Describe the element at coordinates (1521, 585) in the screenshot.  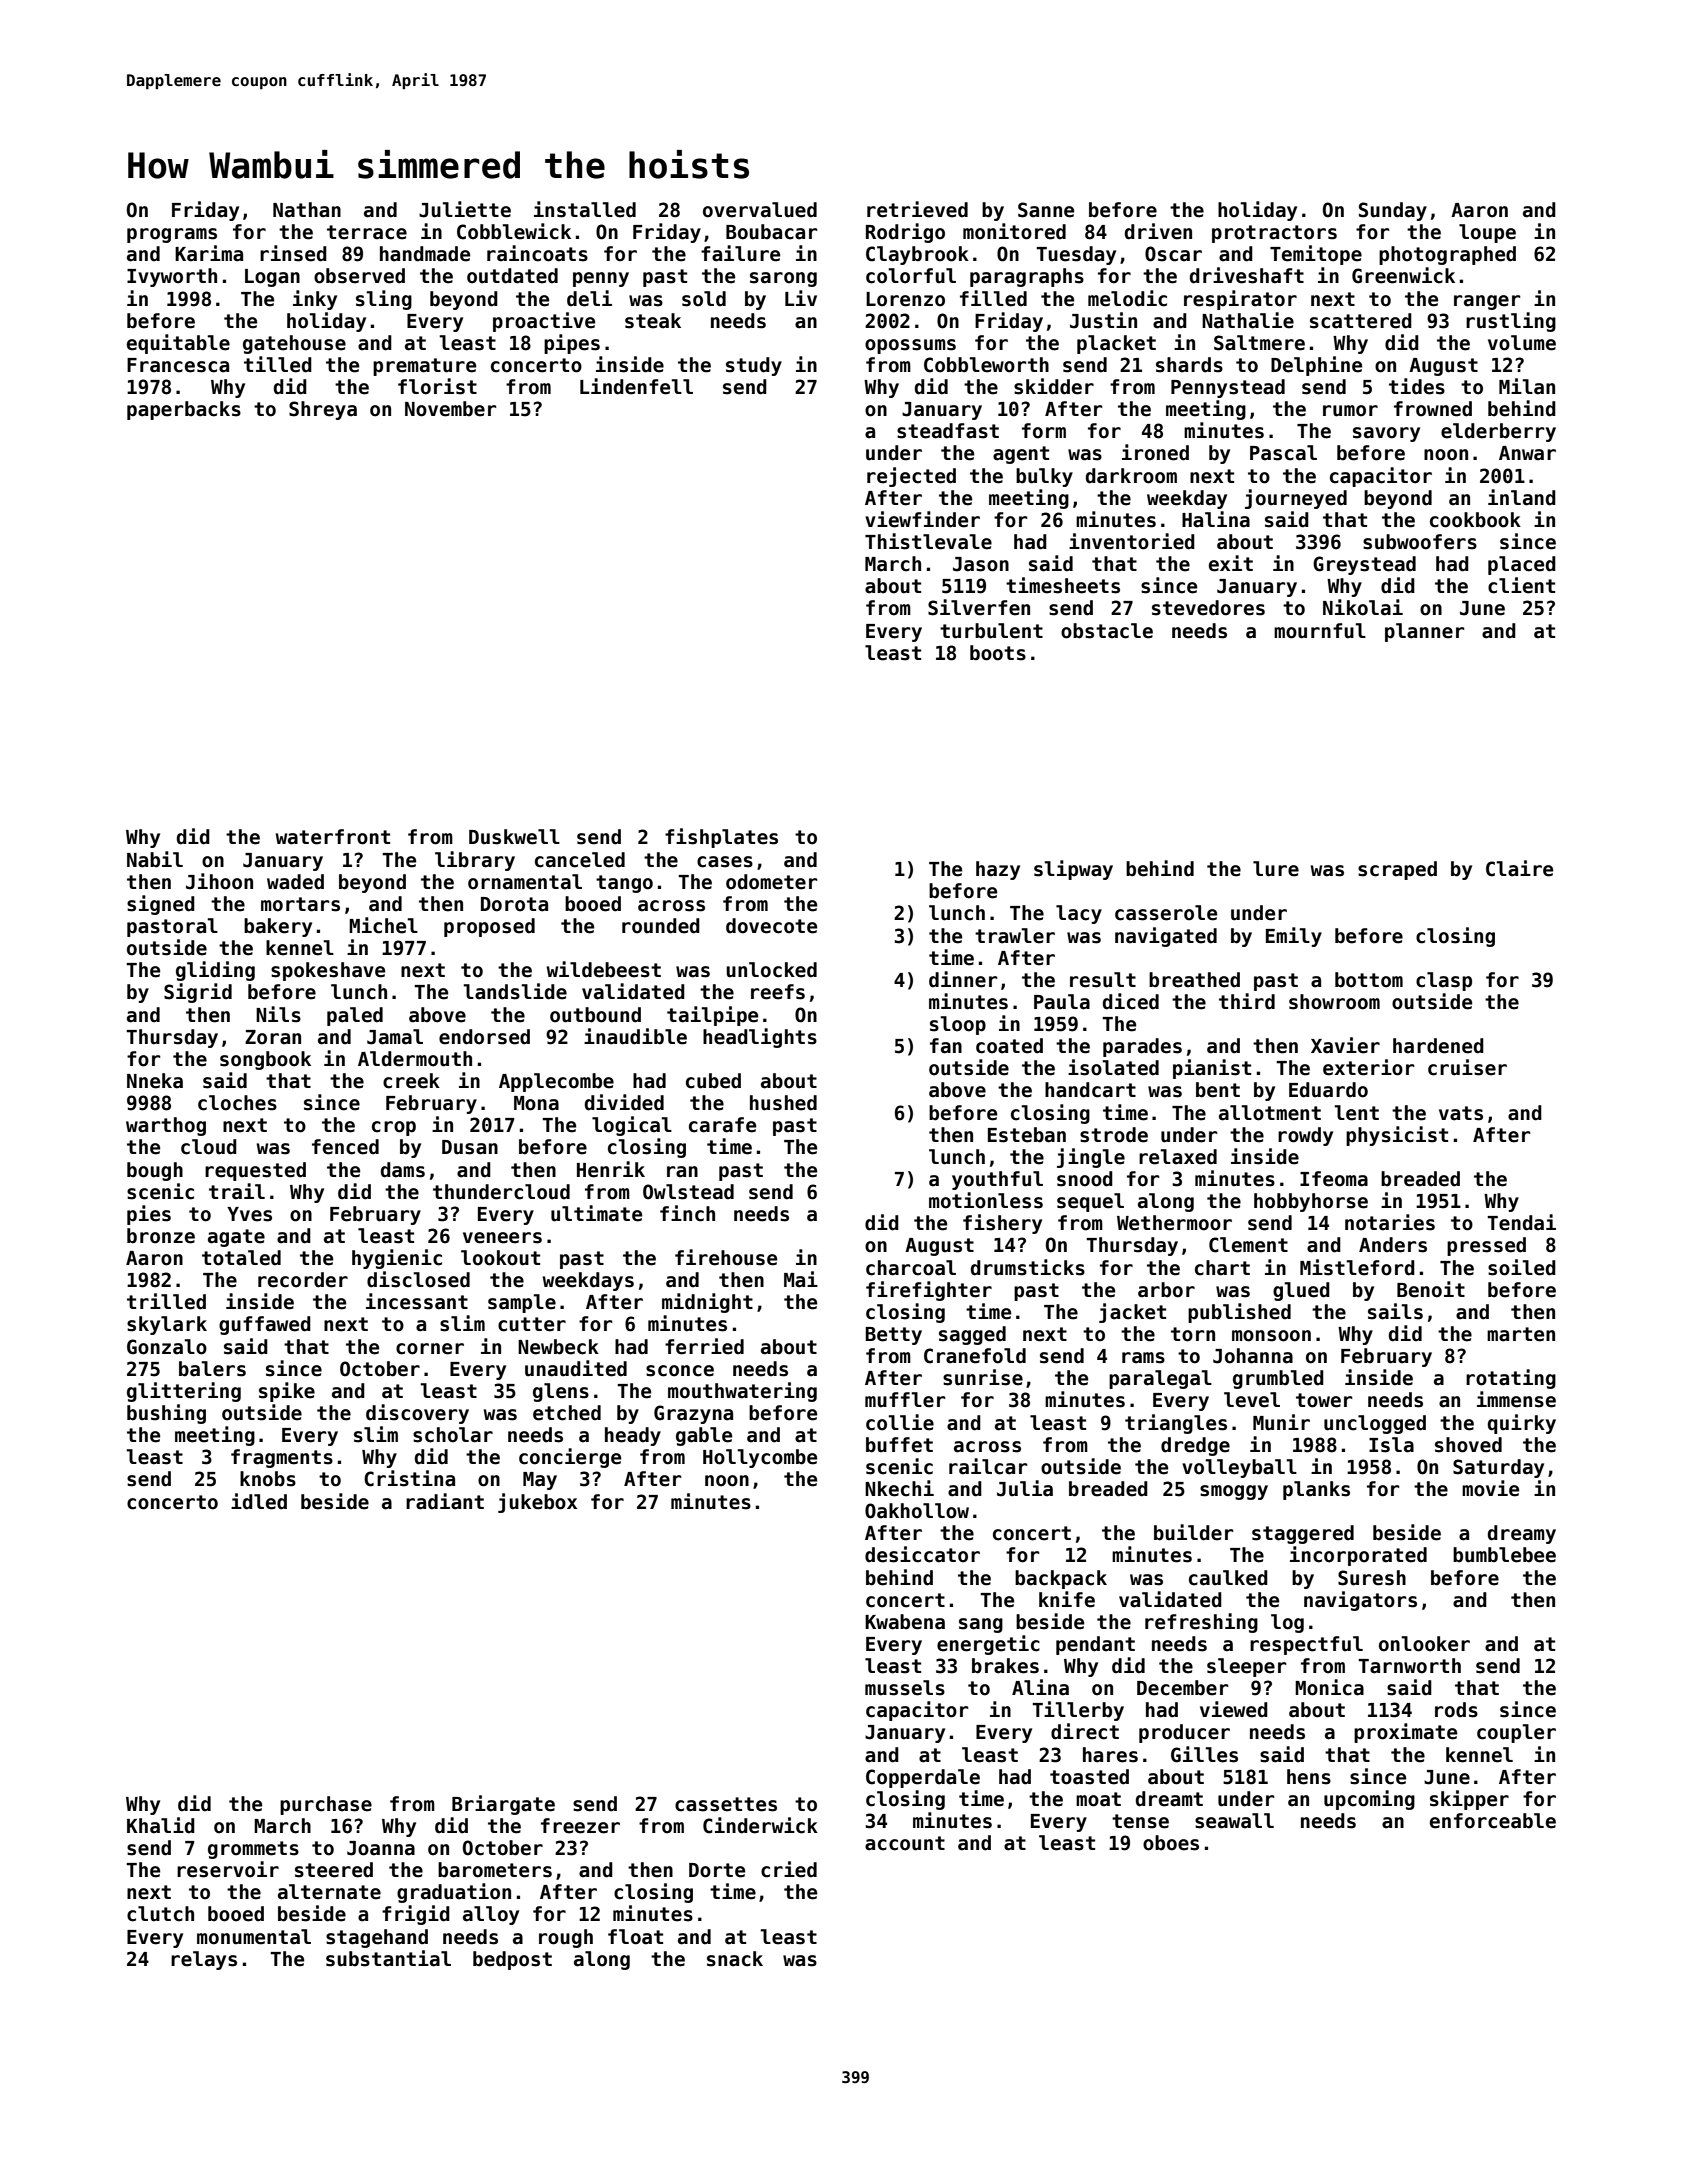
I see `client` at that location.
